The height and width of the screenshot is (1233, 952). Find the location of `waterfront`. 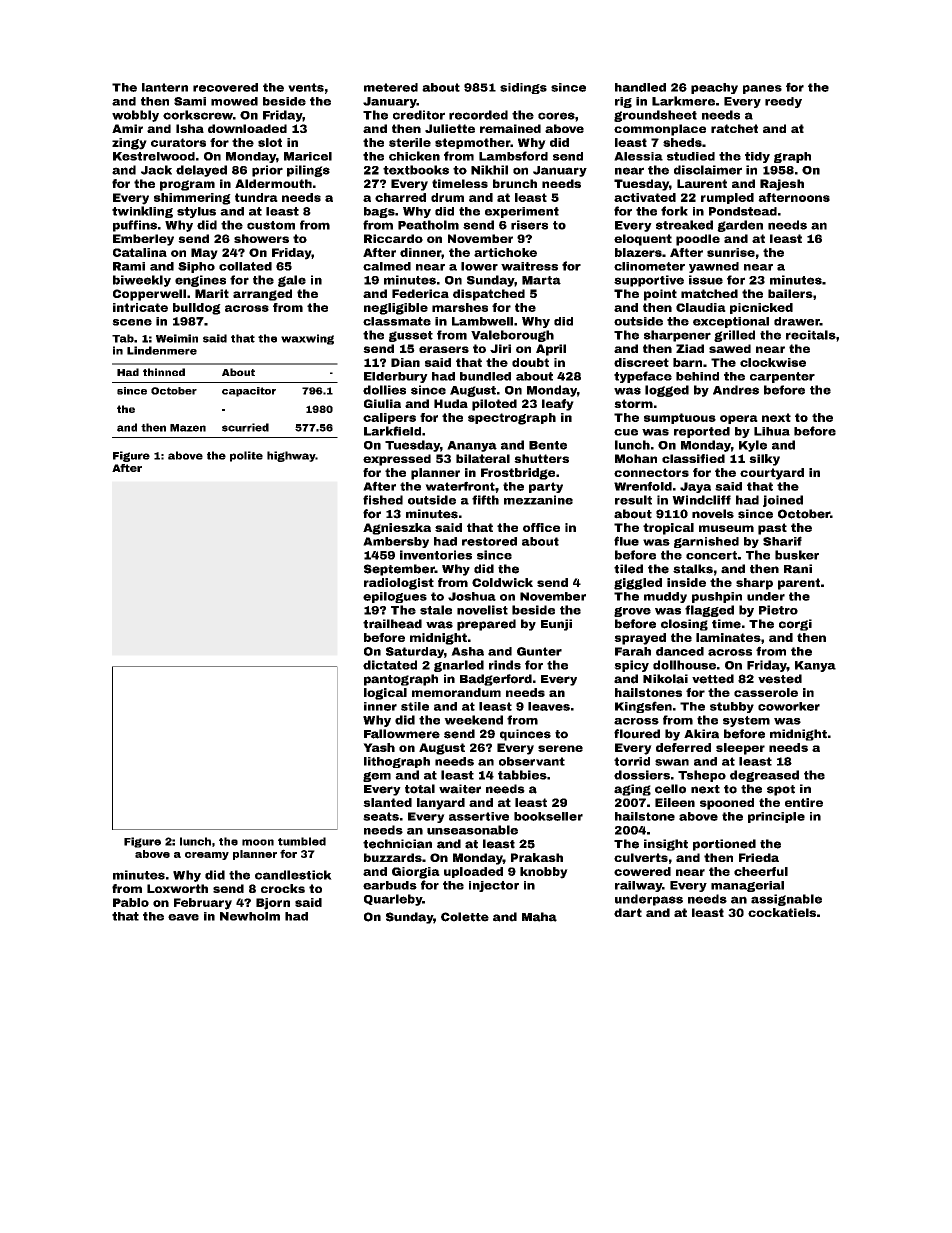

waterfront is located at coordinates (460, 486).
